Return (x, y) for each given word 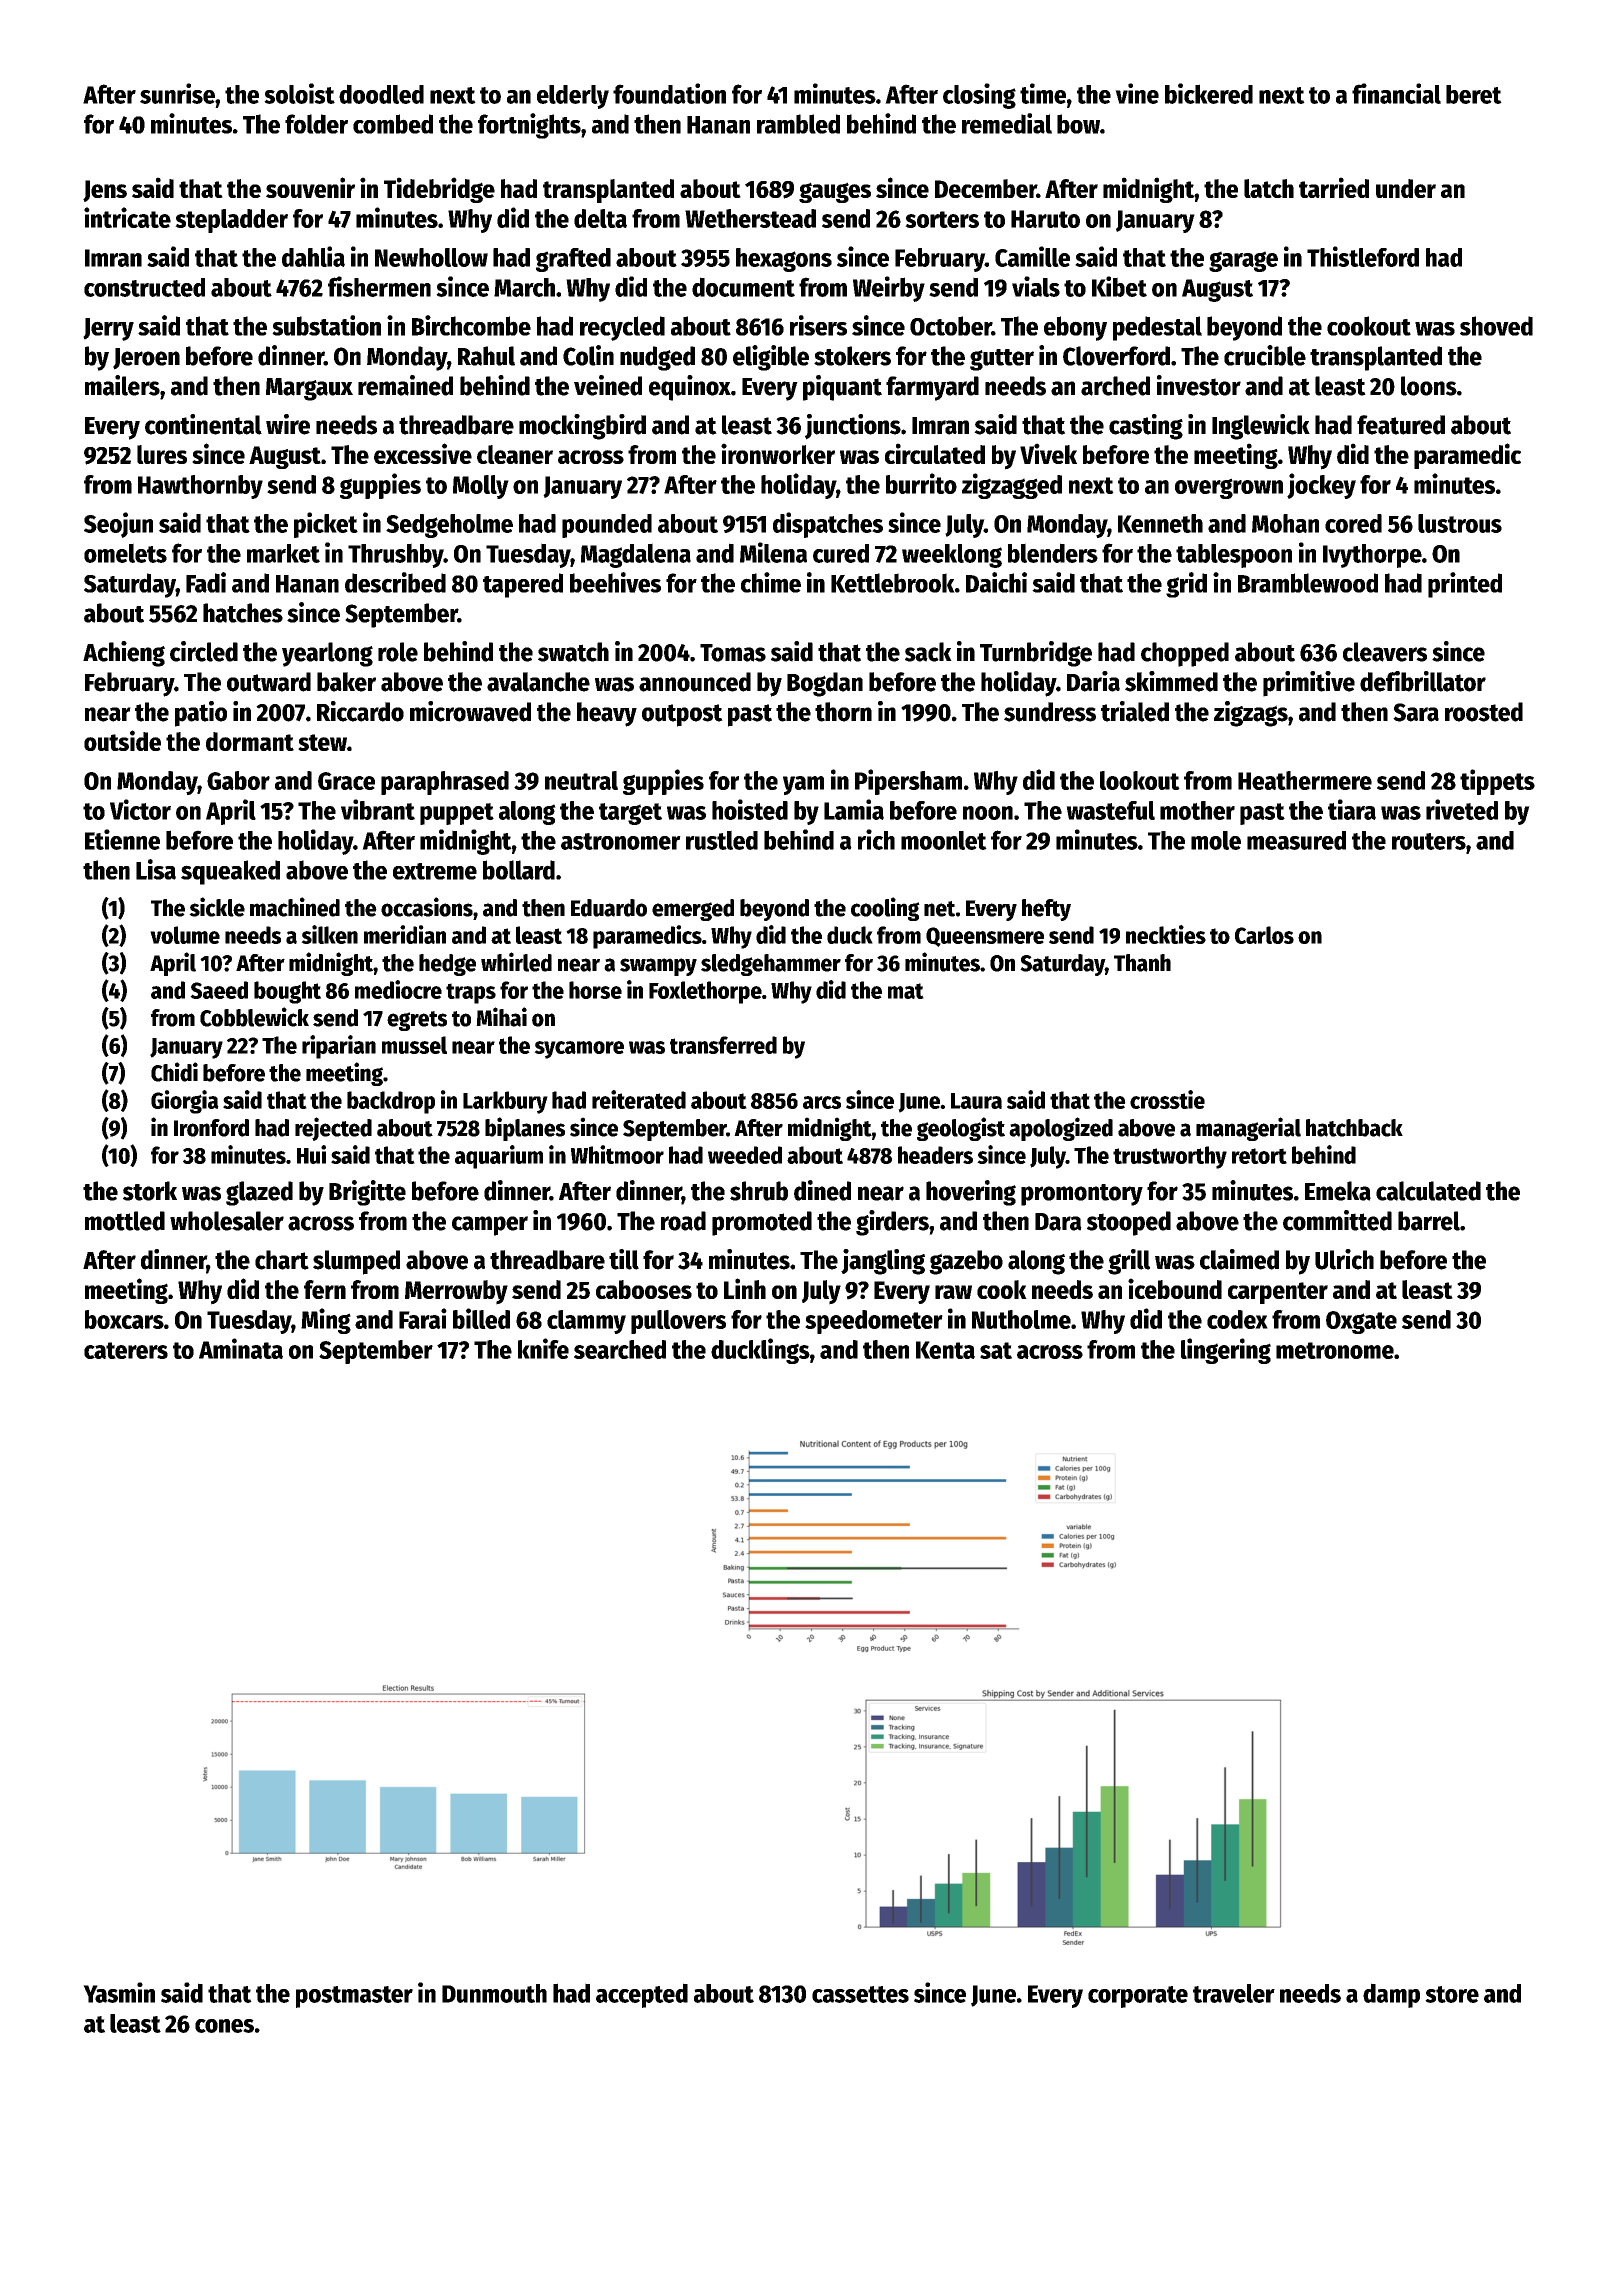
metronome (1335, 1350)
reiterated (639, 1099)
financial (1396, 93)
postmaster (354, 1997)
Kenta (945, 1350)
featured (1401, 425)
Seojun (118, 525)
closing (979, 96)
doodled (381, 94)
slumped (356, 1262)
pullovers (678, 1322)
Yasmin (119, 1992)
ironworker (778, 453)
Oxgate (1361, 1322)
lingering (1226, 1351)
